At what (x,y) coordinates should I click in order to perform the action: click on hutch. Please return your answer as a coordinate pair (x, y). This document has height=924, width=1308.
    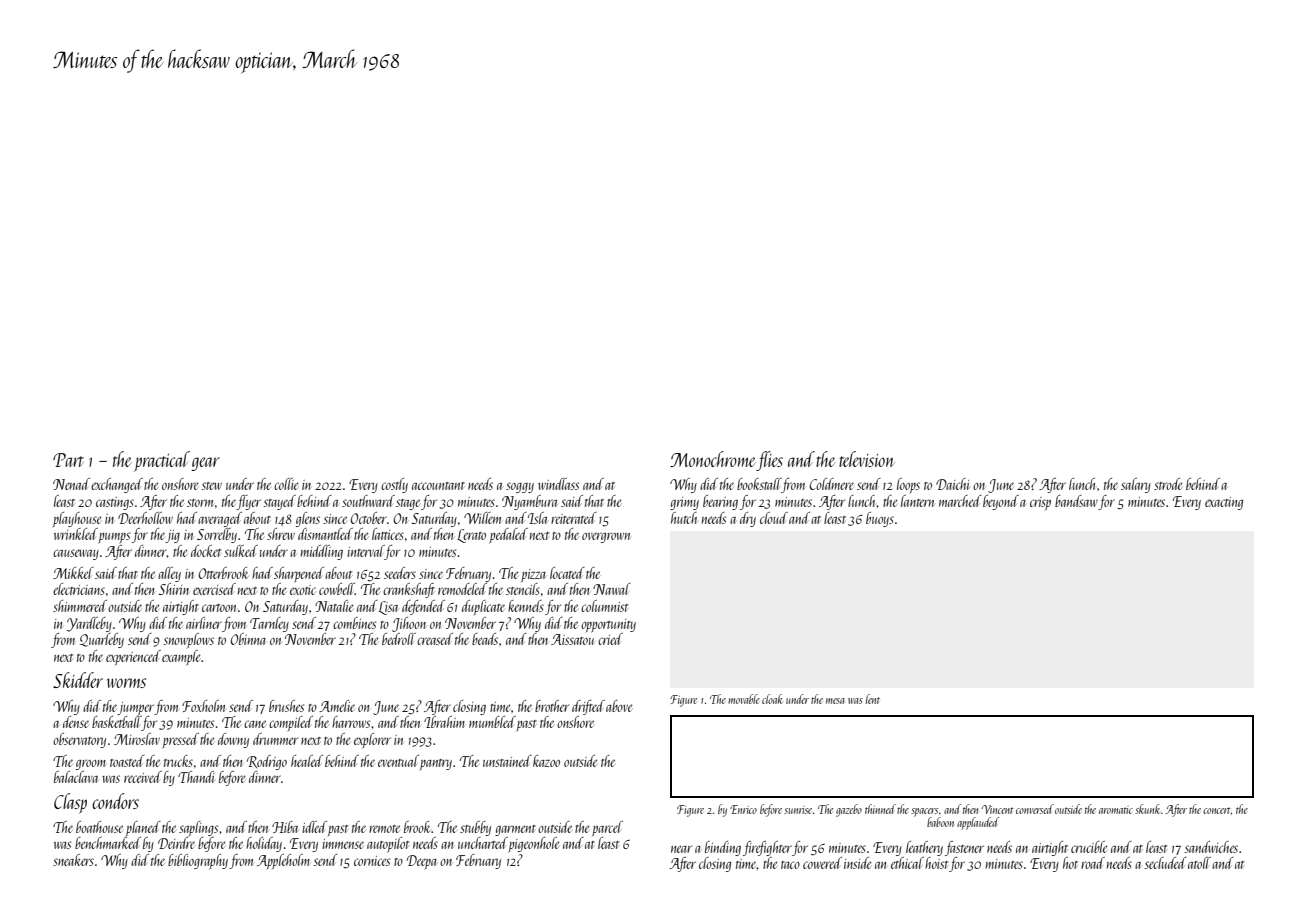
    Looking at the image, I should click on (684, 518).
